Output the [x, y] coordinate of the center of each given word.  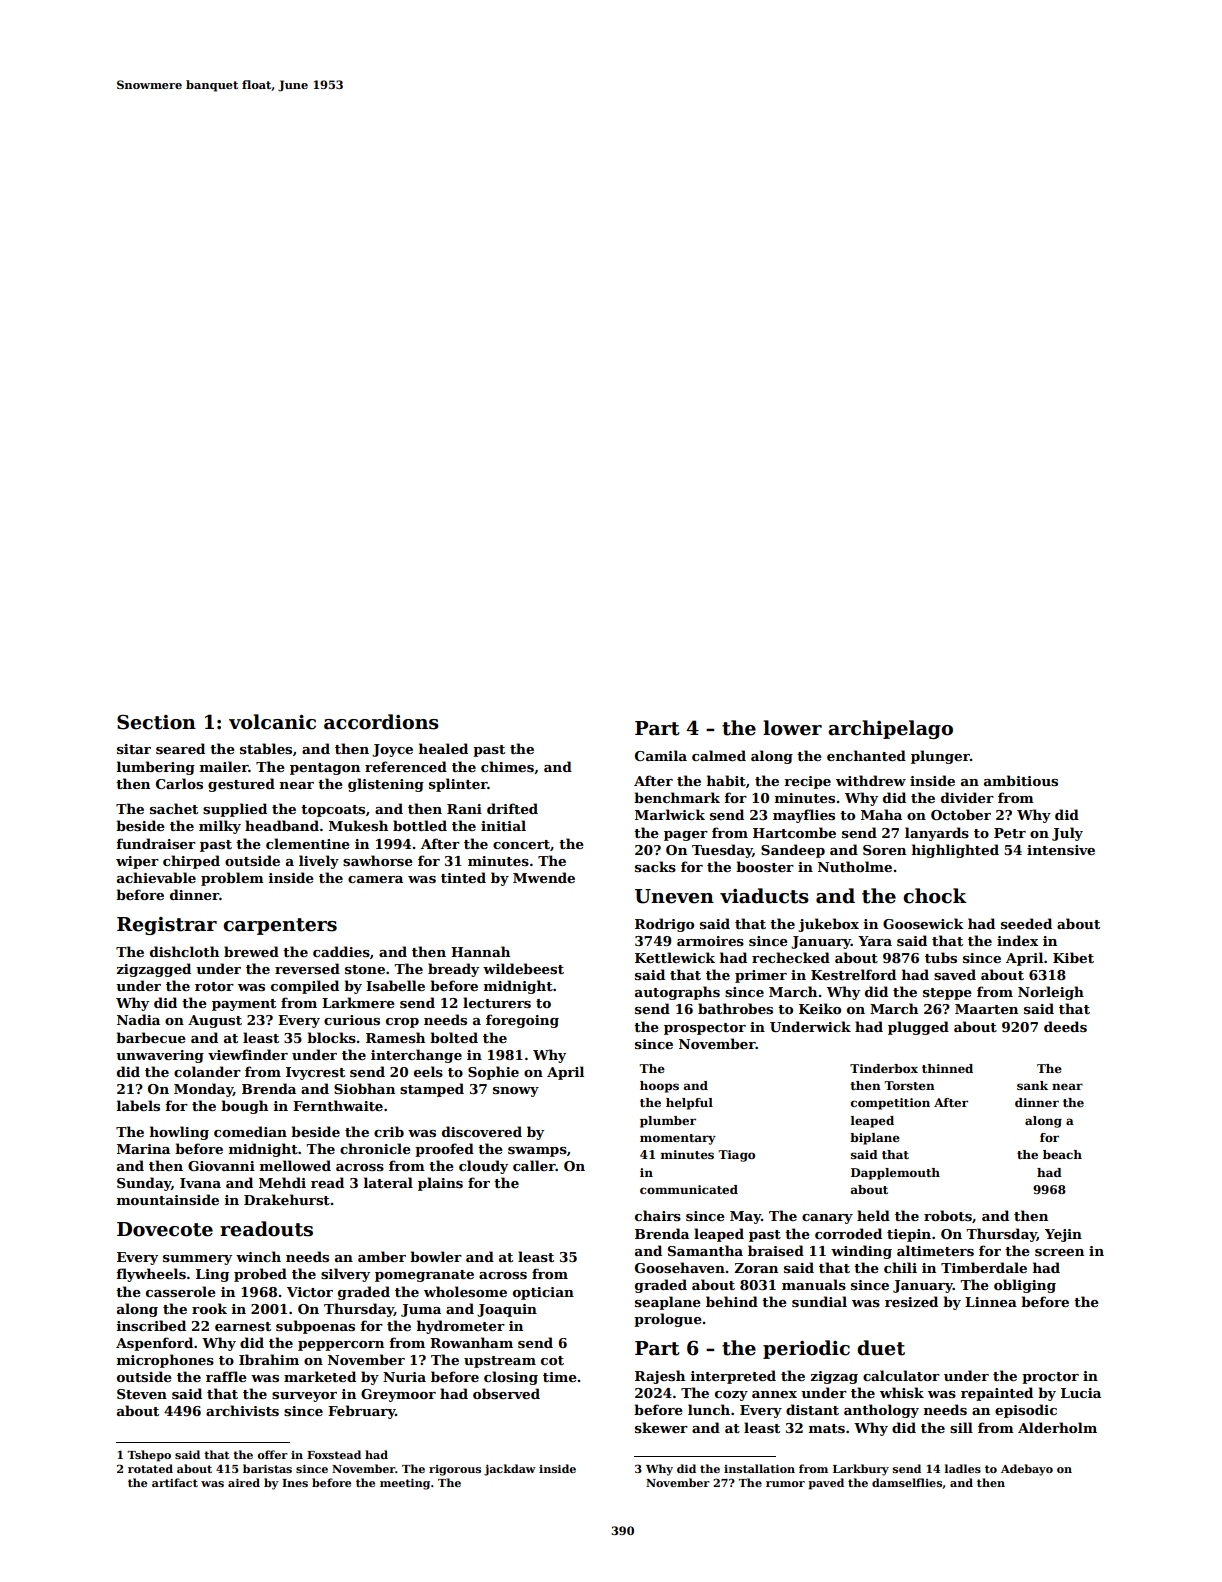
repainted [997, 1394]
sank [1032, 1085]
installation [759, 1468]
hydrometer [461, 1327]
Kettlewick [675, 957]
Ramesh [395, 1037]
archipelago [890, 729]
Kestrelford [853, 974]
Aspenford [154, 1344]
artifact [175, 1482]
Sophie [493, 1073]
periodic [806, 1349]
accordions [381, 722]
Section [156, 722]
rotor [214, 986]
